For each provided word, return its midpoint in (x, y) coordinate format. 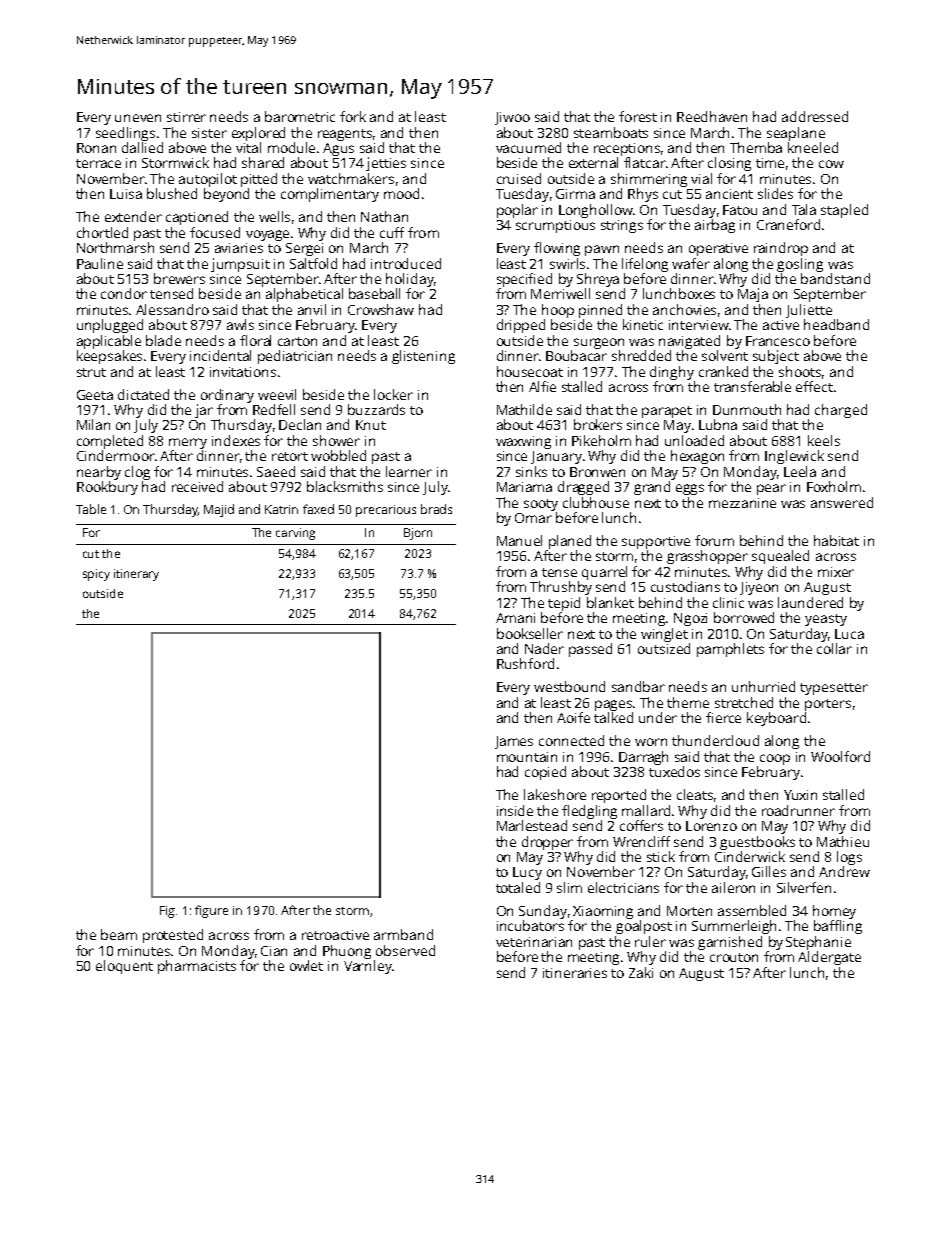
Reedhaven (712, 116)
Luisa (126, 194)
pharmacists (197, 967)
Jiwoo (512, 118)
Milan (93, 424)
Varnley (368, 967)
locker (393, 394)
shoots (800, 371)
